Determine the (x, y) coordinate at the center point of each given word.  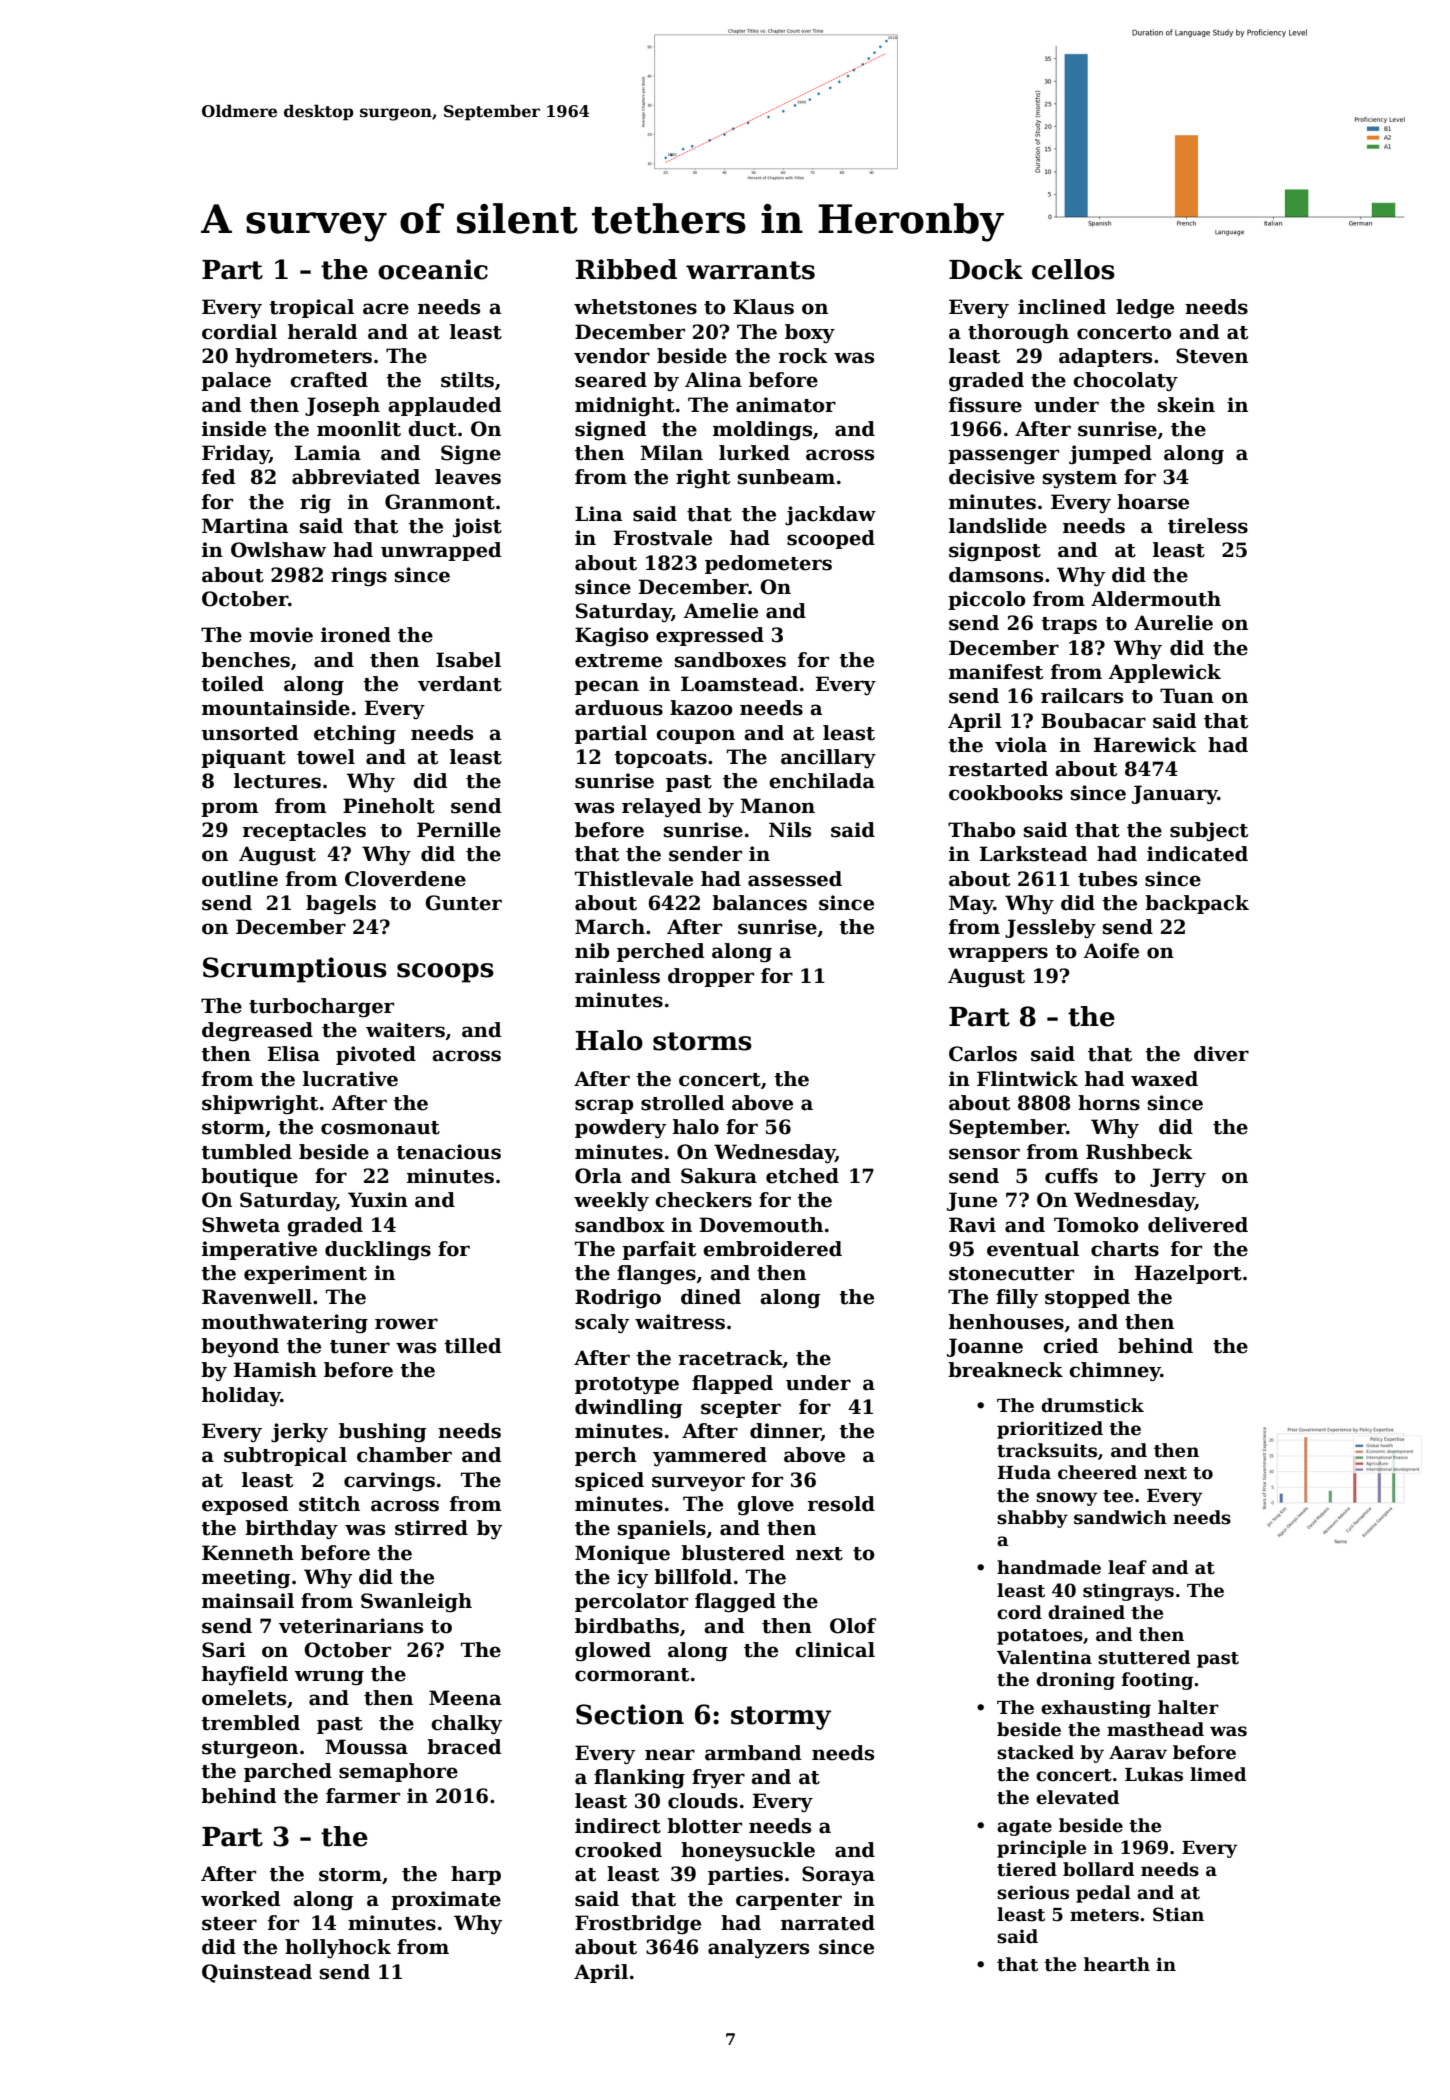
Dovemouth (761, 1225)
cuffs (1071, 1176)
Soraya (838, 1875)
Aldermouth (1156, 599)
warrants (750, 270)
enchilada (822, 781)
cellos (1073, 269)
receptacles (304, 831)
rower (406, 1324)
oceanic (433, 269)
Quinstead (257, 1973)
